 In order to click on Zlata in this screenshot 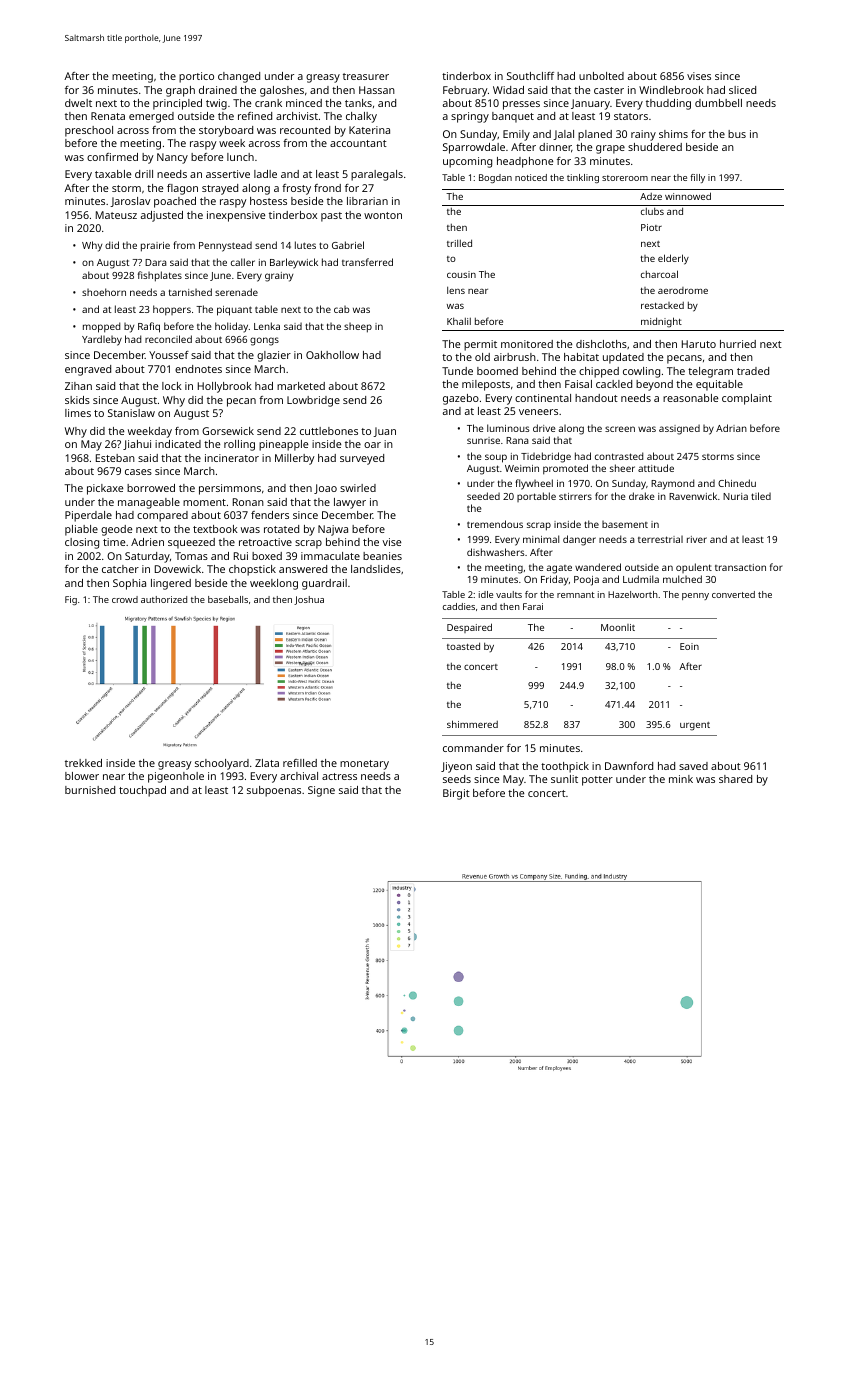, I will do `click(267, 763)`.
